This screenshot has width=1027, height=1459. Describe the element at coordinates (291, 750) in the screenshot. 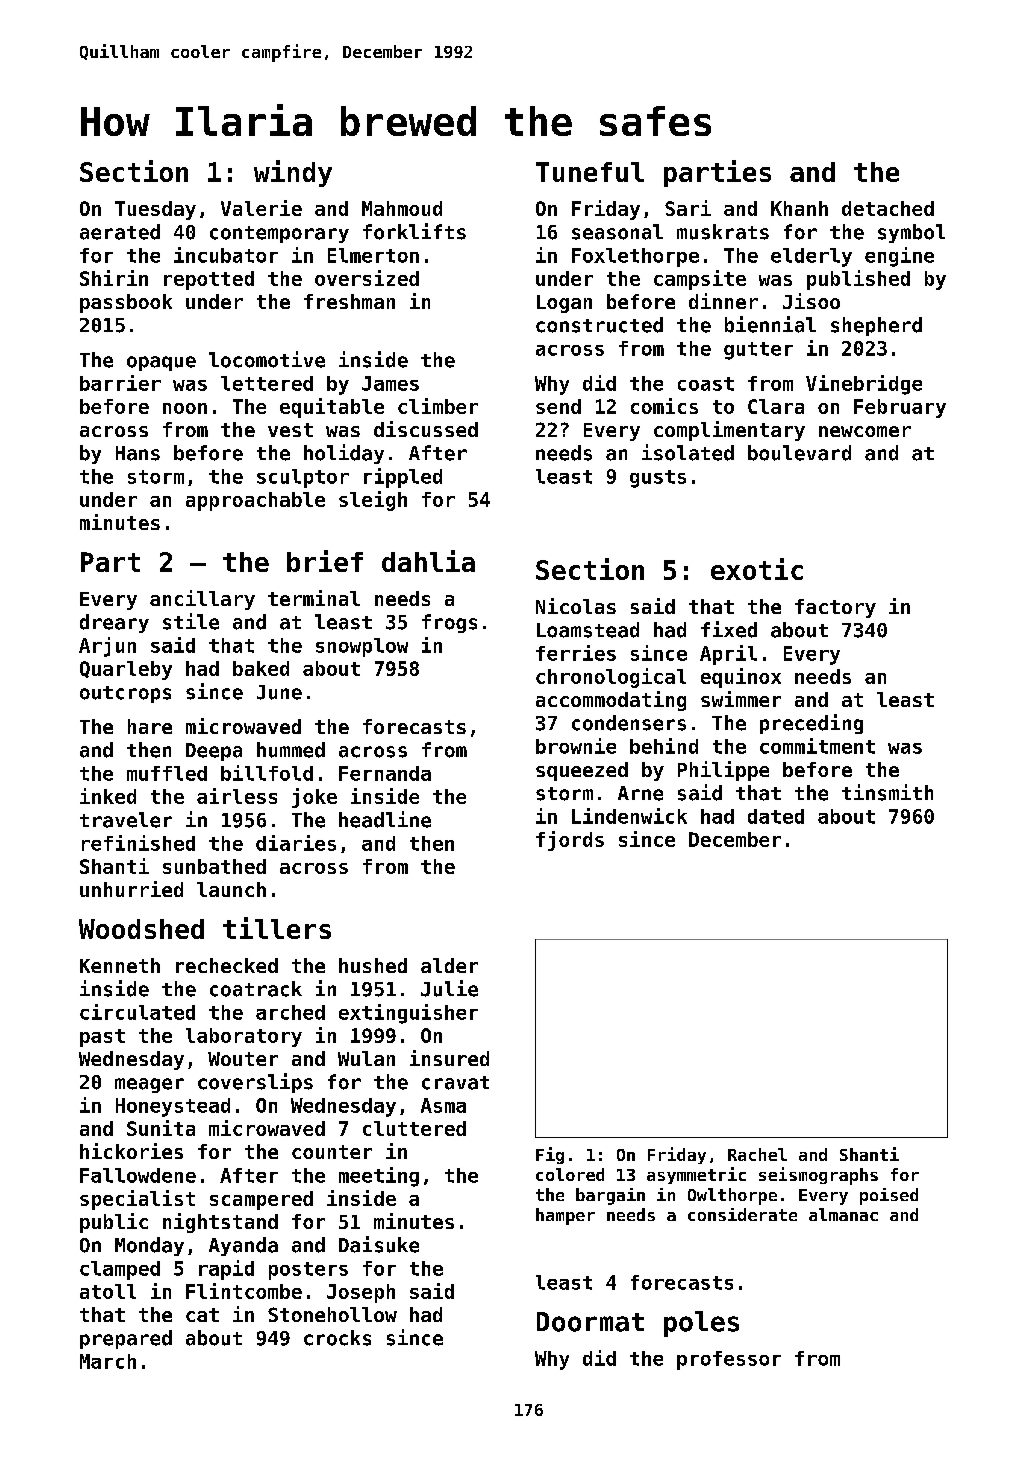

I see `hummed` at that location.
